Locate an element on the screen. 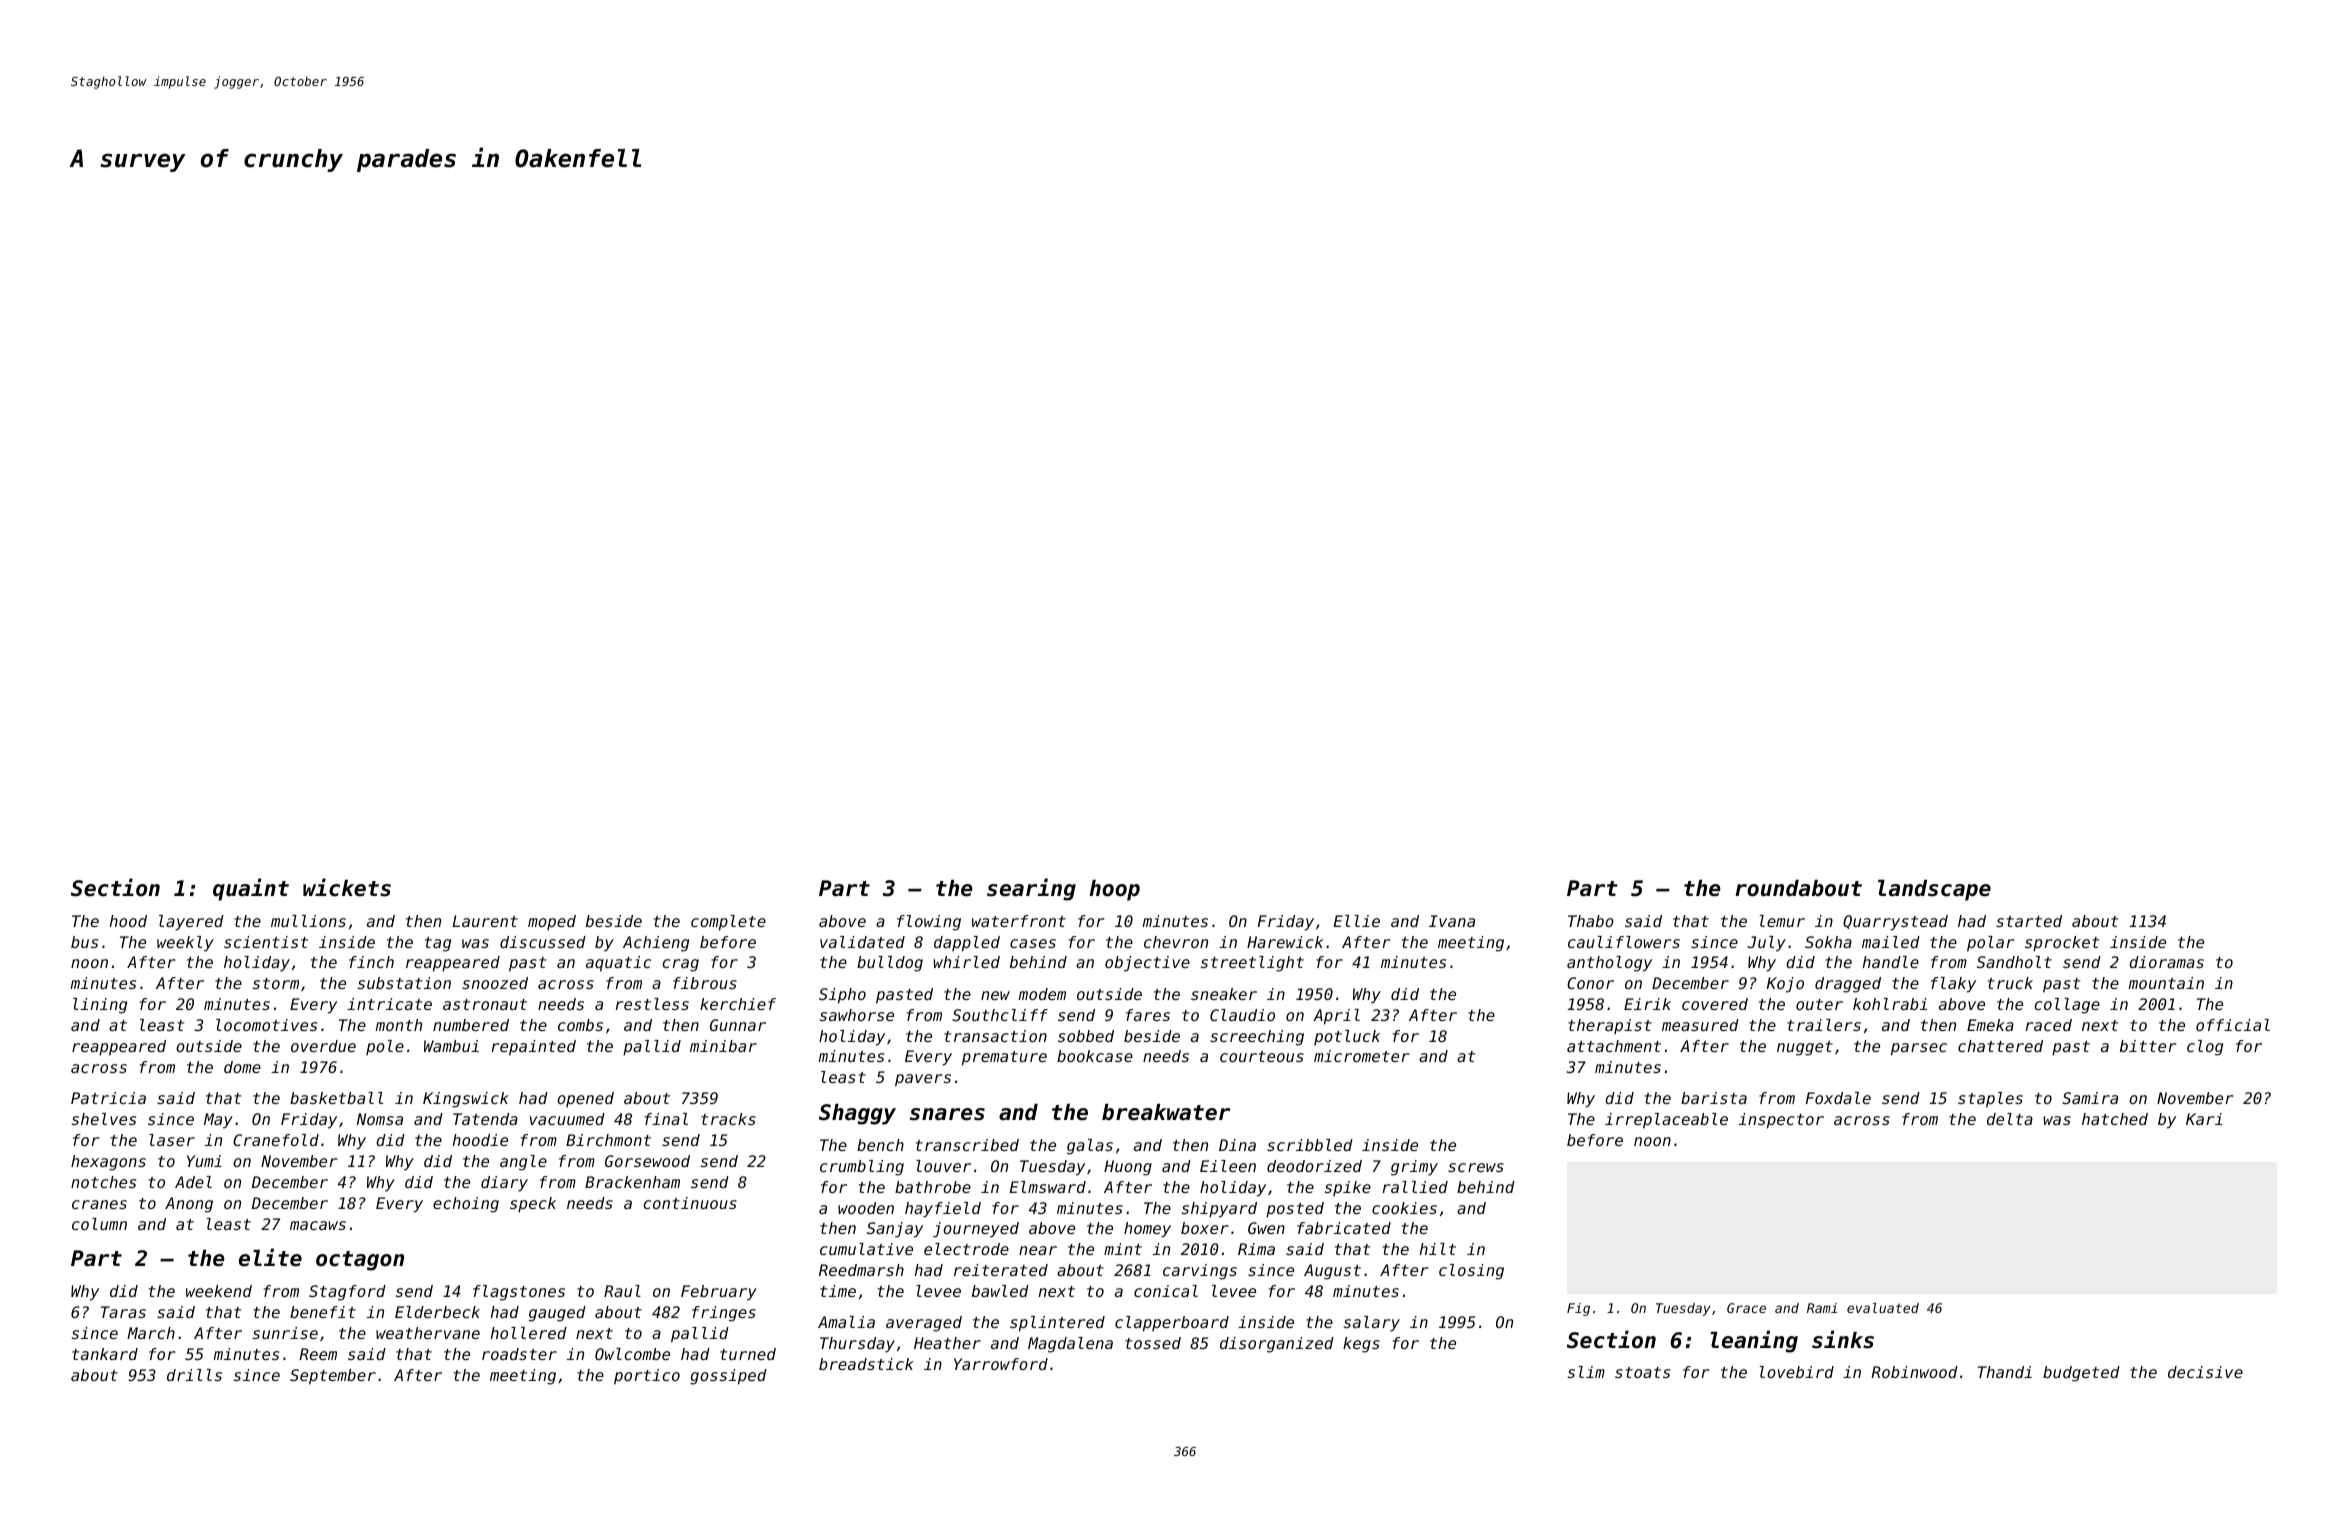  new is located at coordinates (995, 995).
